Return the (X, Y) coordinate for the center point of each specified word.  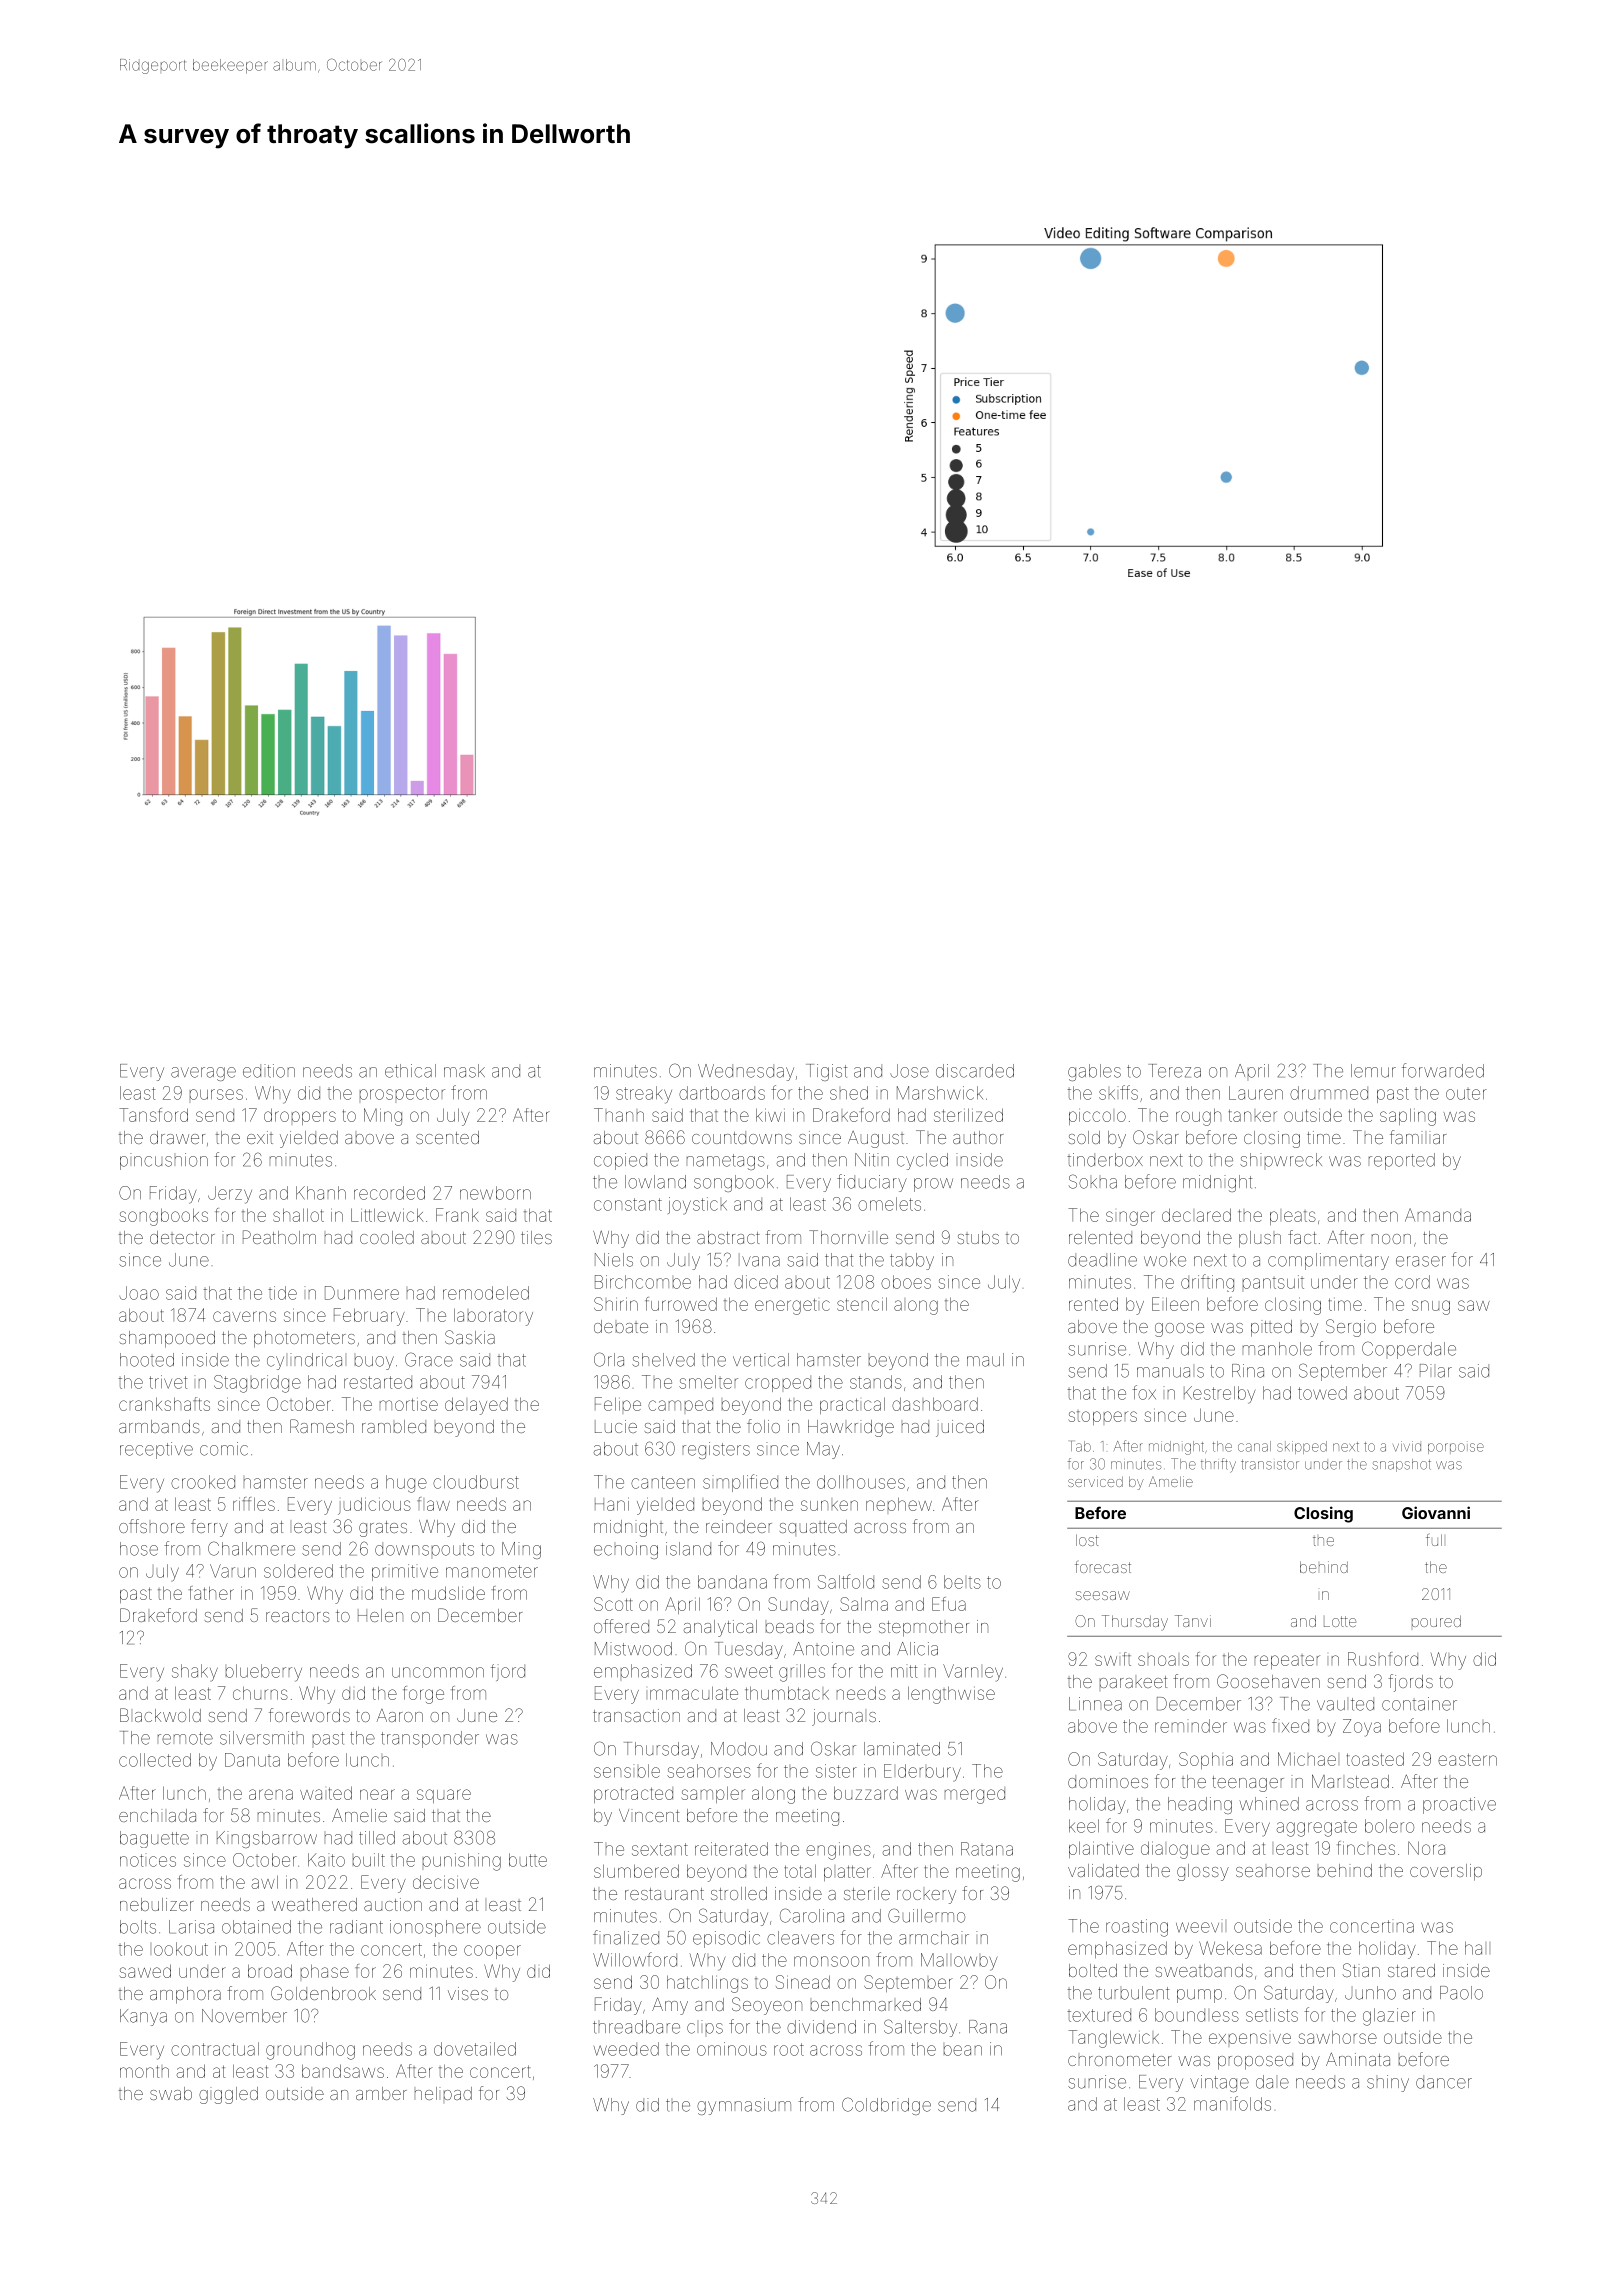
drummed (1329, 1093)
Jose (909, 1071)
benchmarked (866, 2004)
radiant (356, 1927)
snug (1431, 1307)
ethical (410, 1071)
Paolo (1461, 1993)
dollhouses (861, 1482)
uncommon (438, 1672)
